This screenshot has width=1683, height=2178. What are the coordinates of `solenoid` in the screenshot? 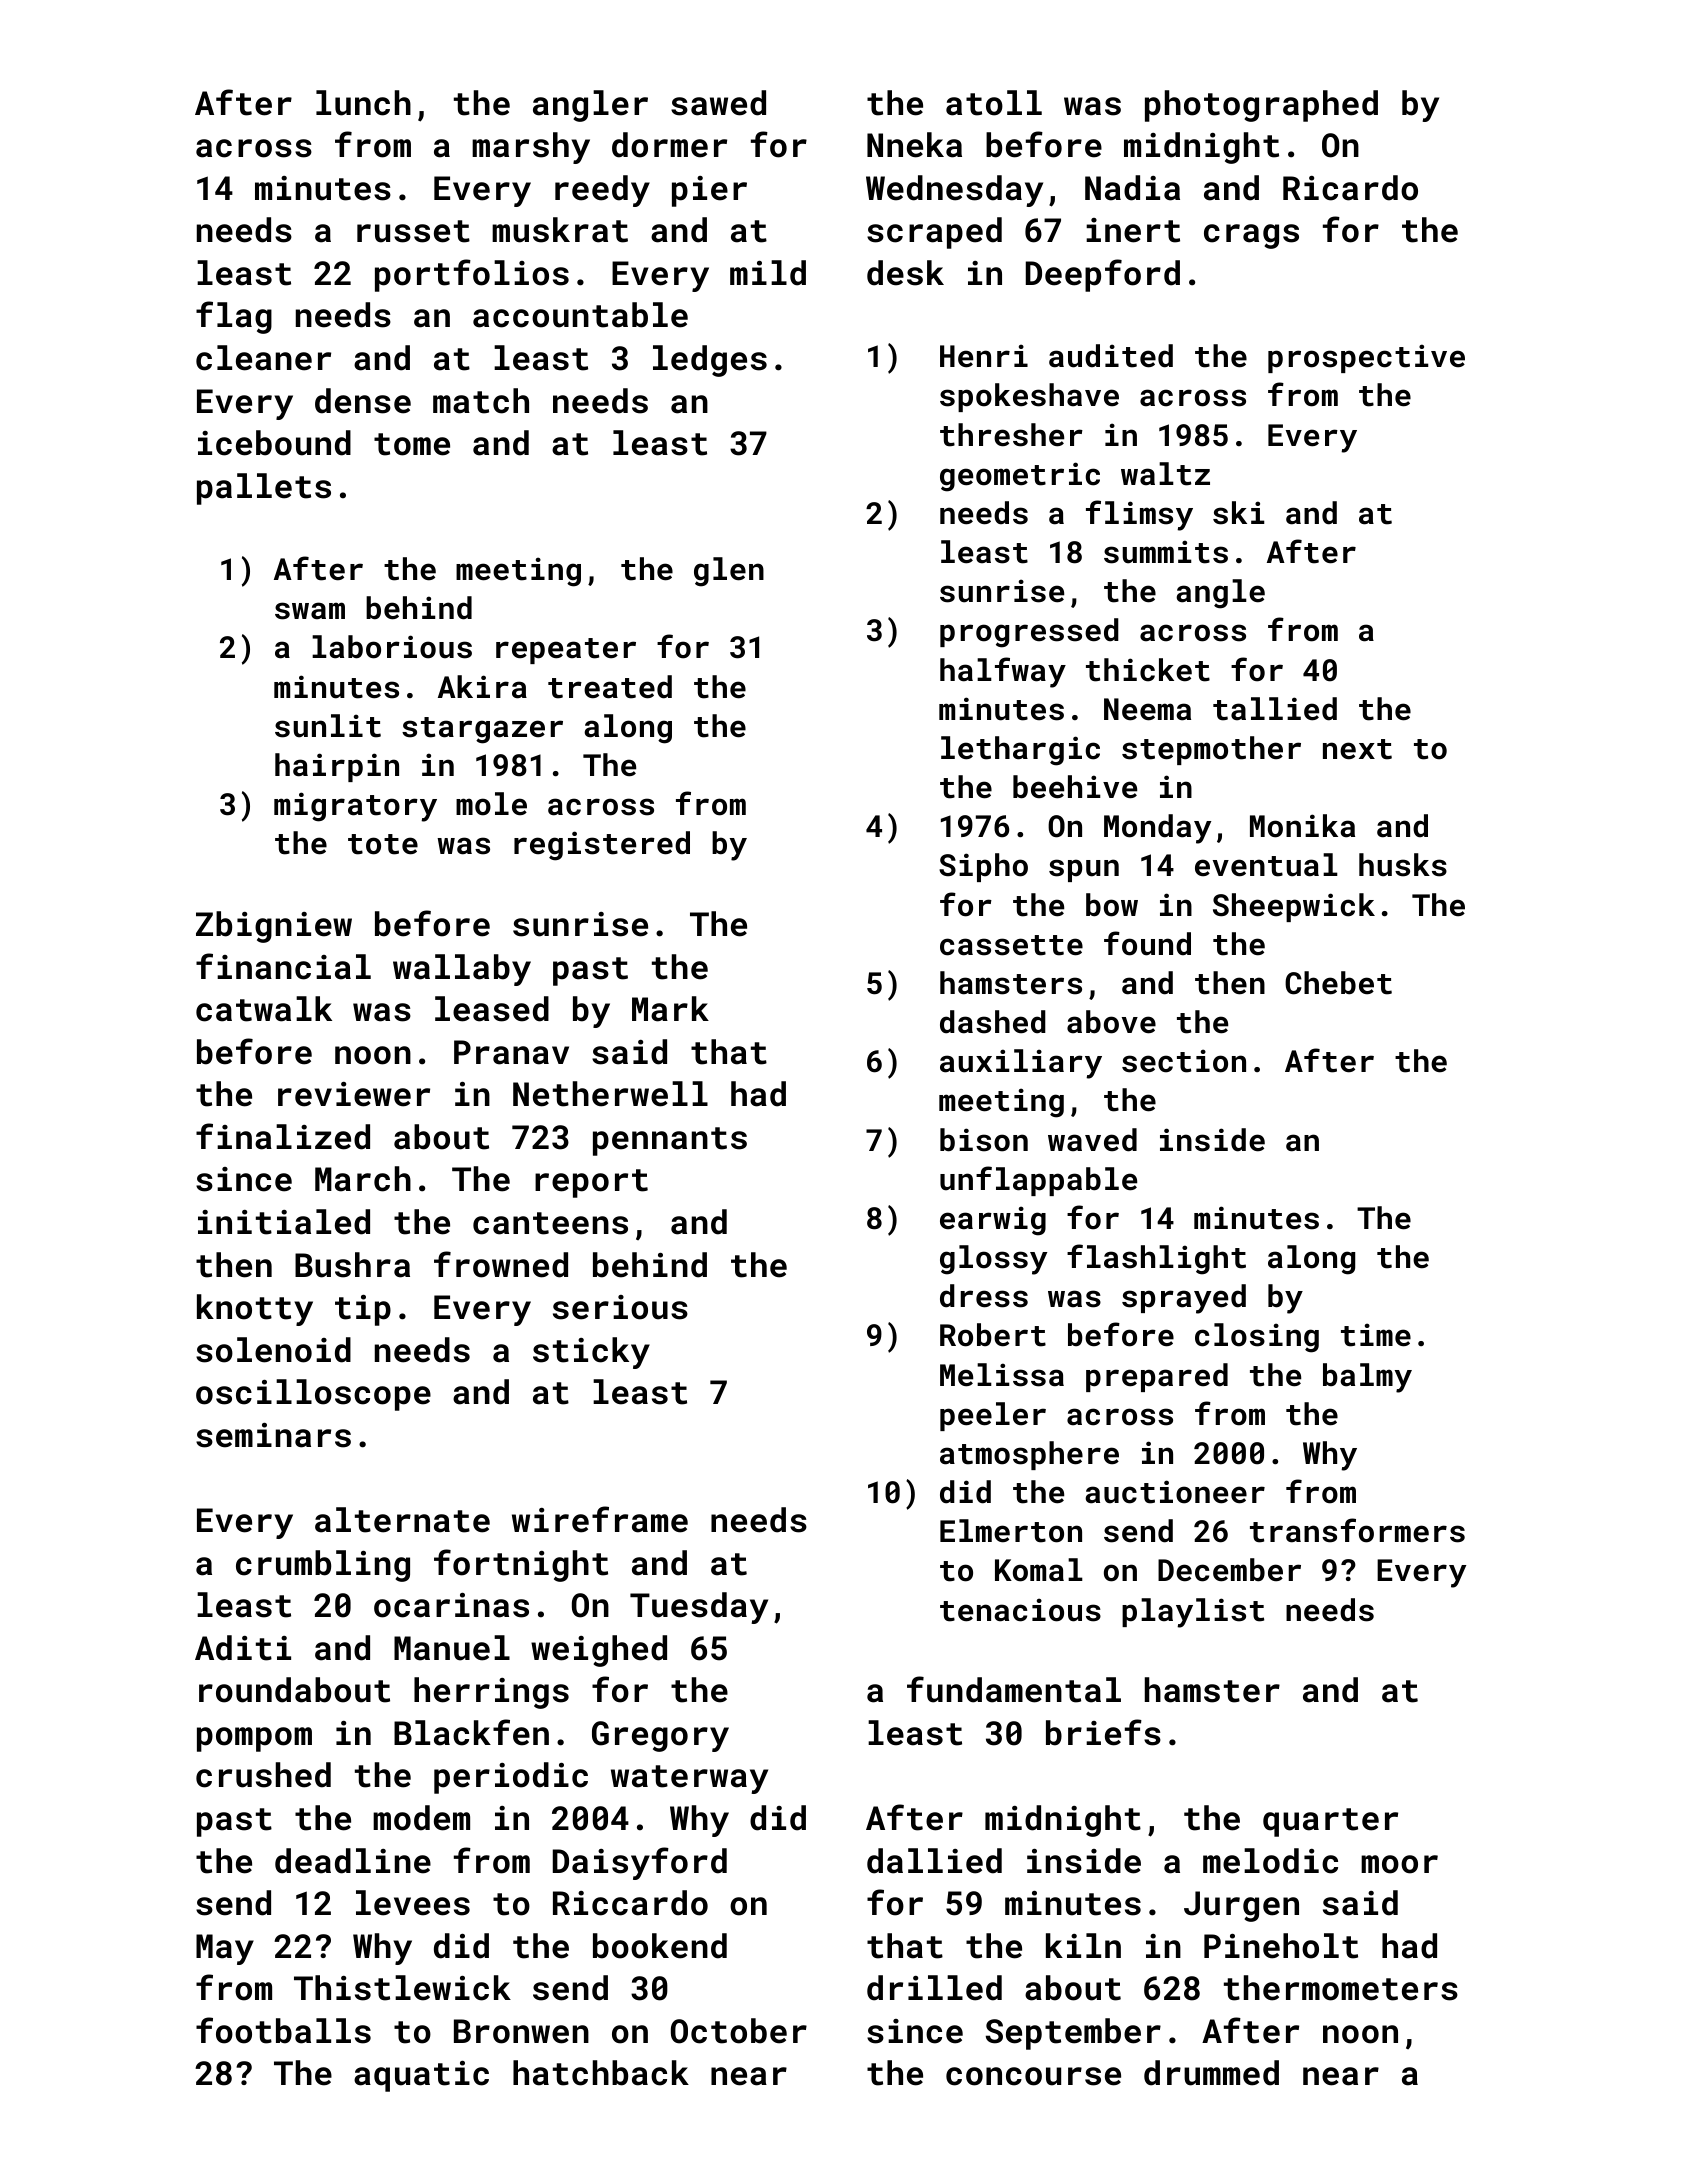 It's located at (273, 1350).
